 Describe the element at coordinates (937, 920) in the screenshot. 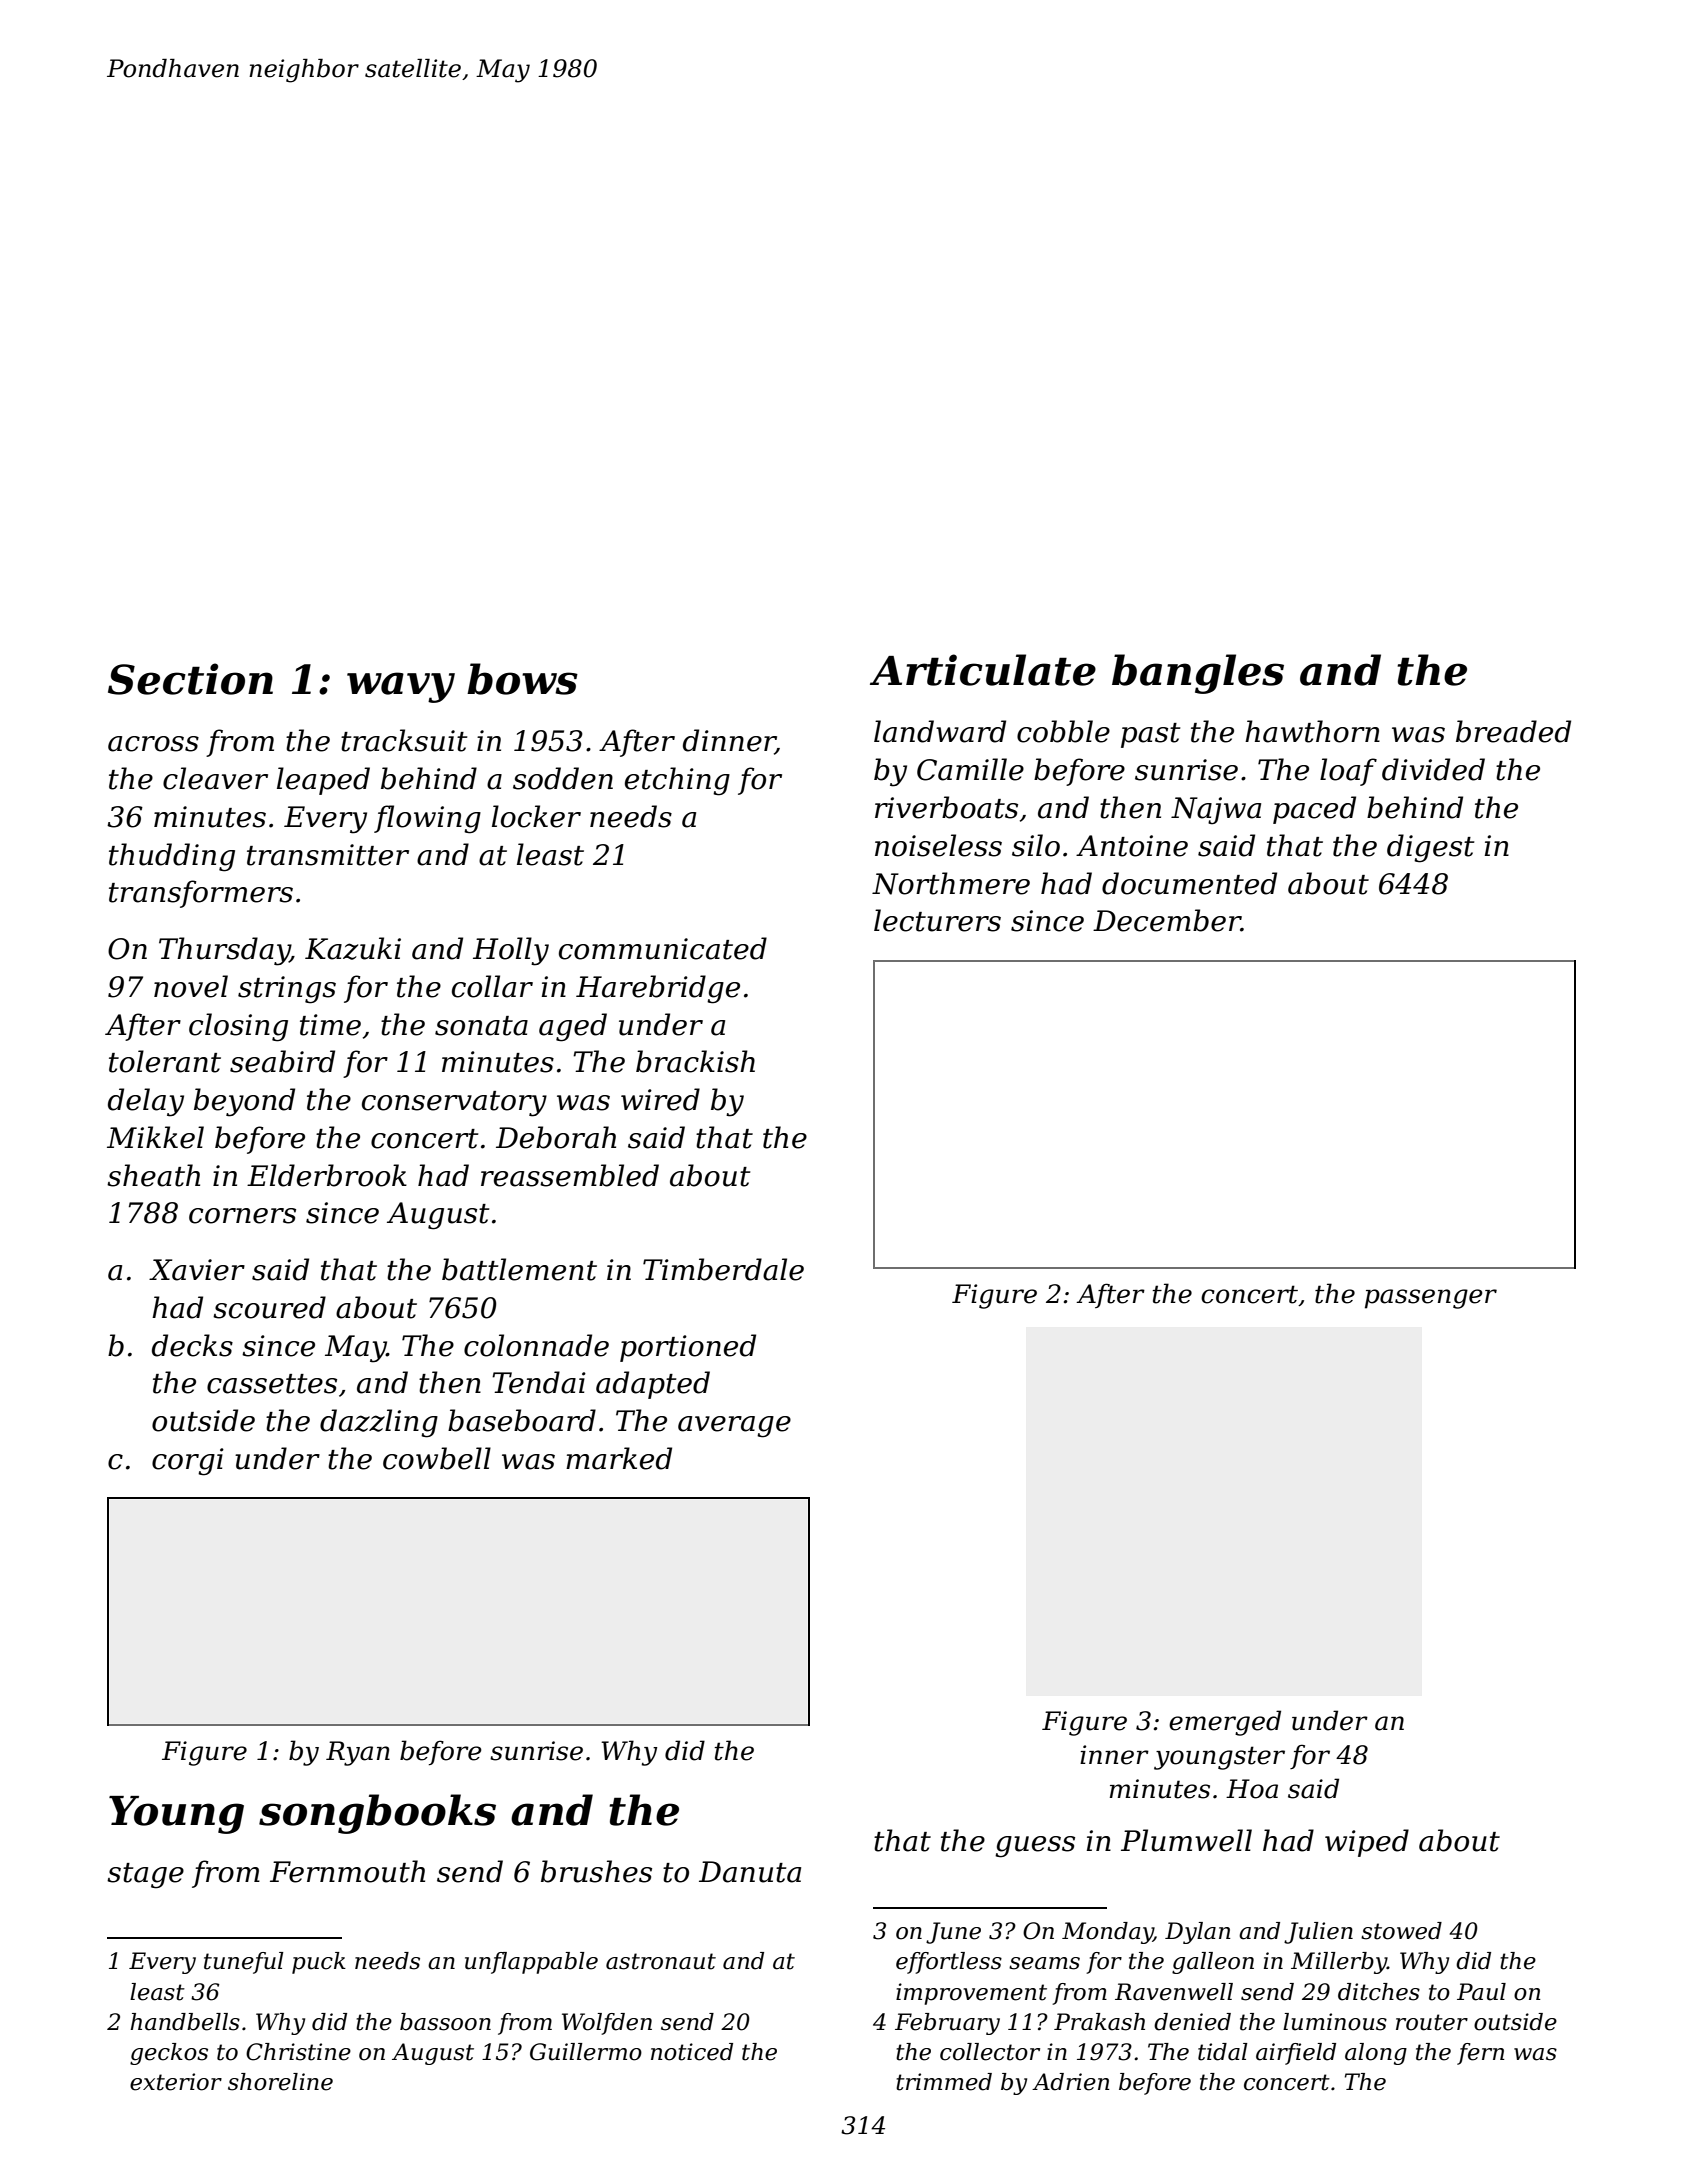

I see `lecturers` at that location.
